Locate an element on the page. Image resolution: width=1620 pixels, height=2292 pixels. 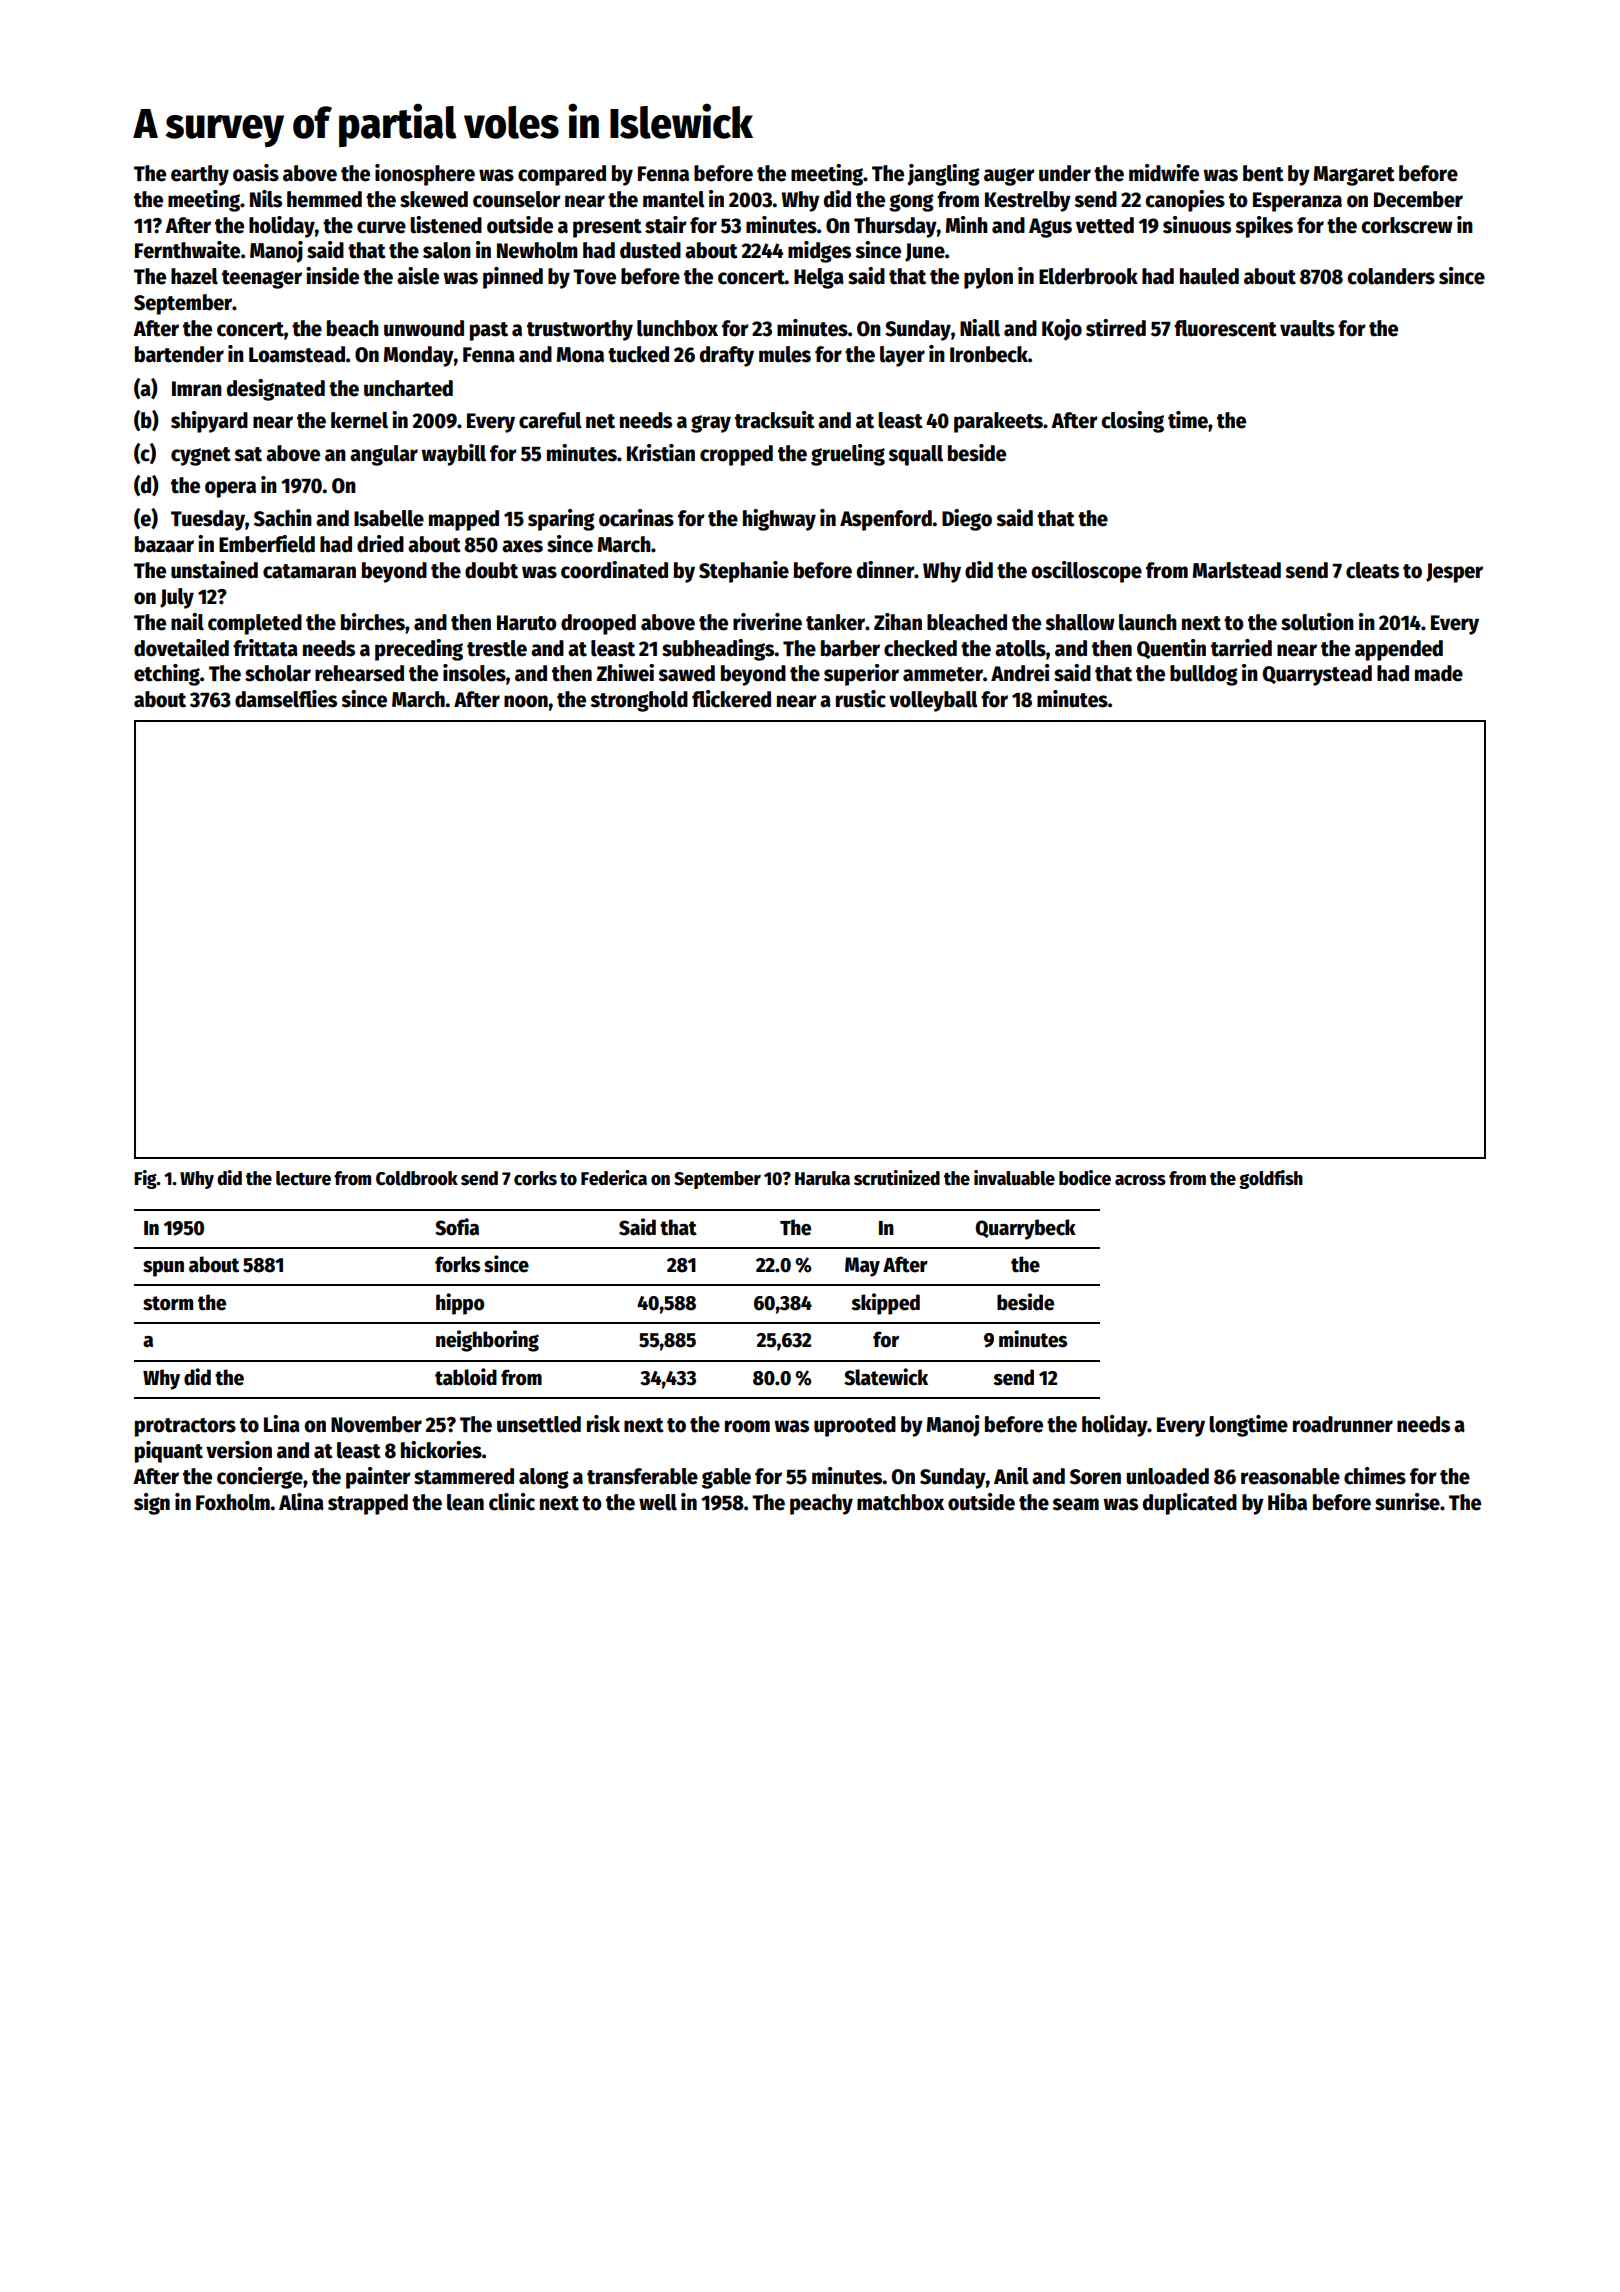
midges is located at coordinates (819, 252).
